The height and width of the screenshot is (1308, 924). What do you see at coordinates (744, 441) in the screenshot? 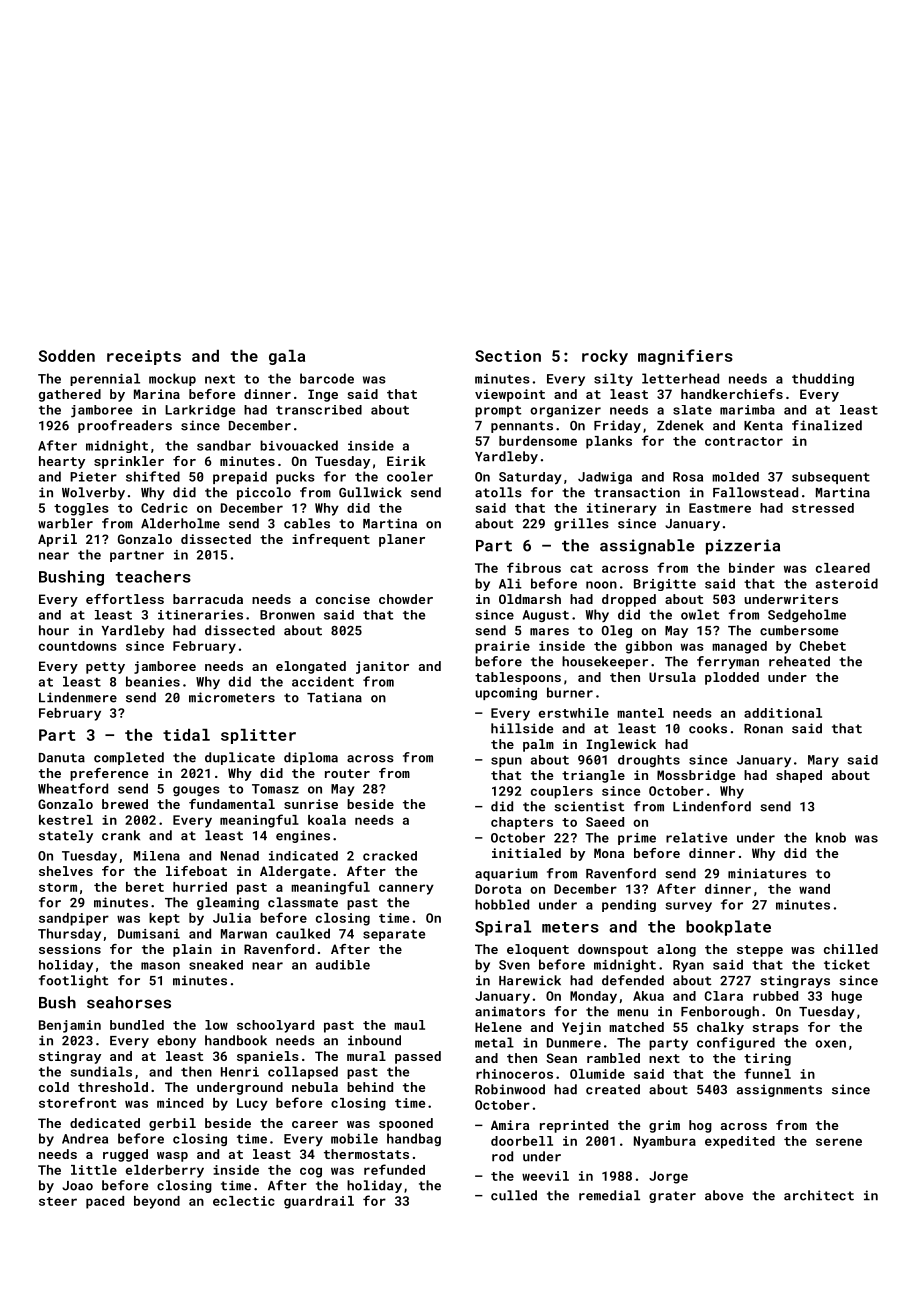
I see `contractor` at bounding box center [744, 441].
